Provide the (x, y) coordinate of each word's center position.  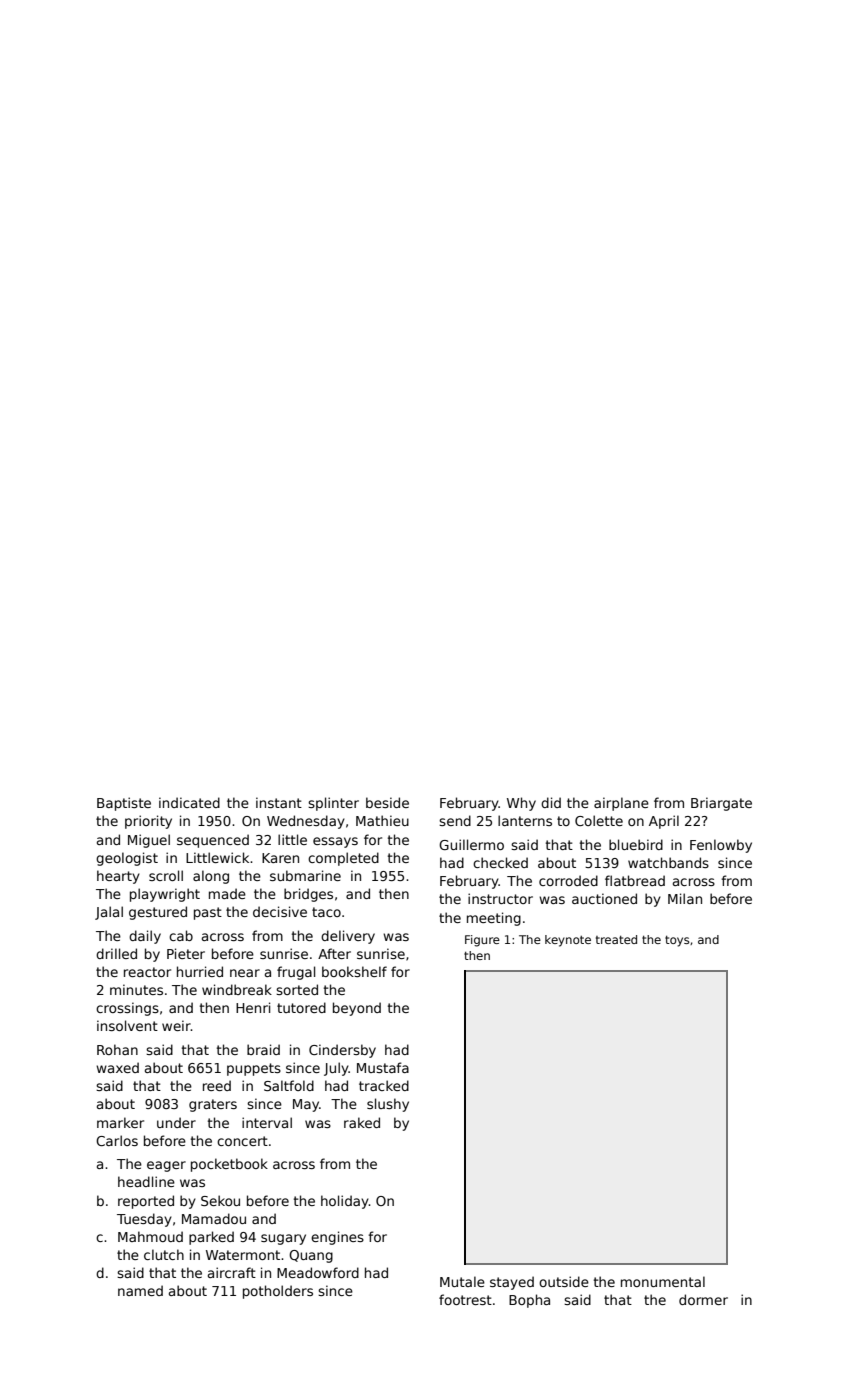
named (140, 1290)
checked (500, 862)
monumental (663, 1281)
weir (176, 1025)
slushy (388, 1105)
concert (242, 1141)
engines (337, 1238)
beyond (357, 1009)
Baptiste (124, 804)
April (664, 822)
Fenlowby (721, 846)
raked (362, 1122)
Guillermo (471, 844)
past (208, 913)
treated (616, 939)
